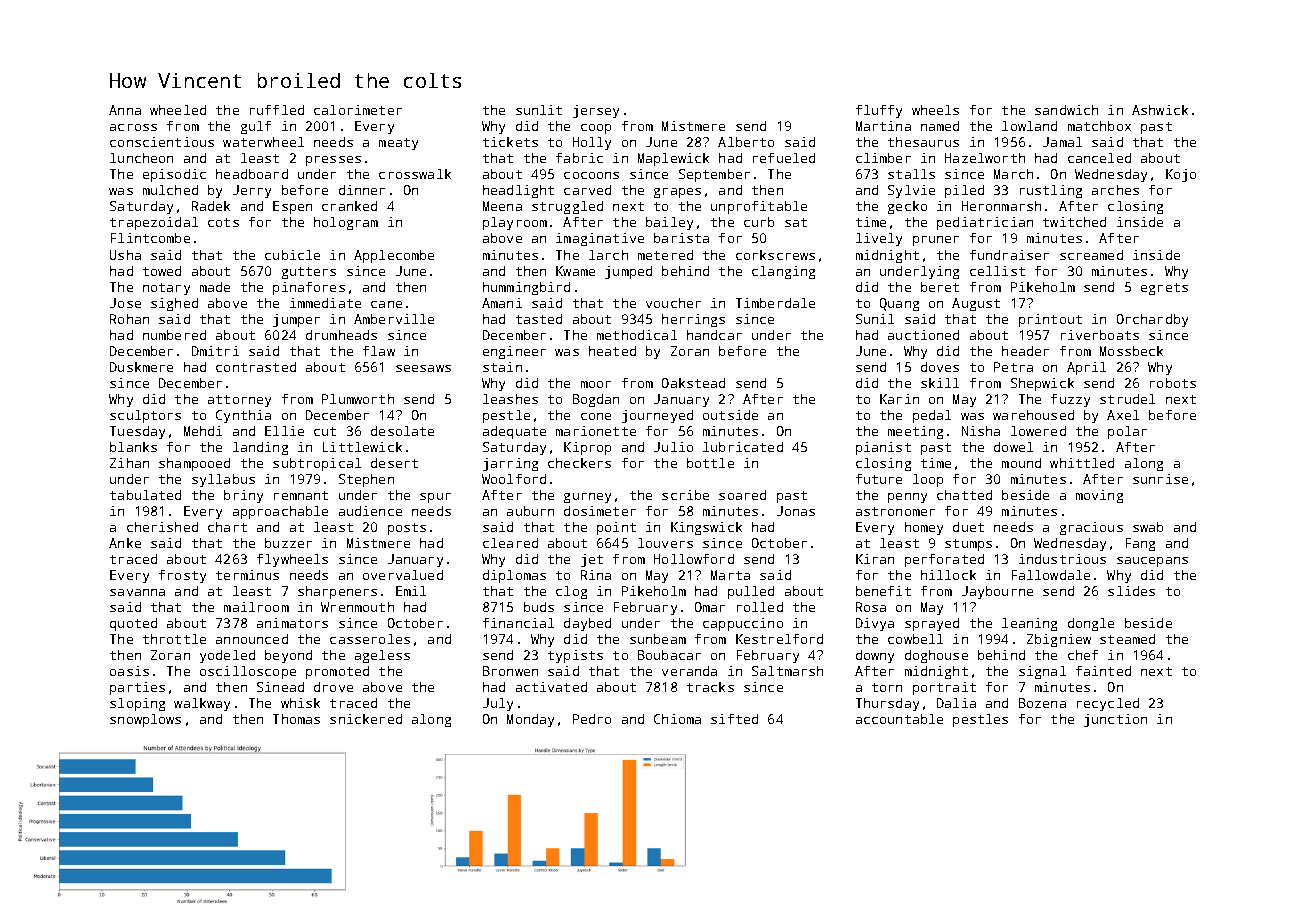 The height and width of the image is (924, 1308). What do you see at coordinates (1103, 671) in the image?
I see `fainted` at bounding box center [1103, 671].
